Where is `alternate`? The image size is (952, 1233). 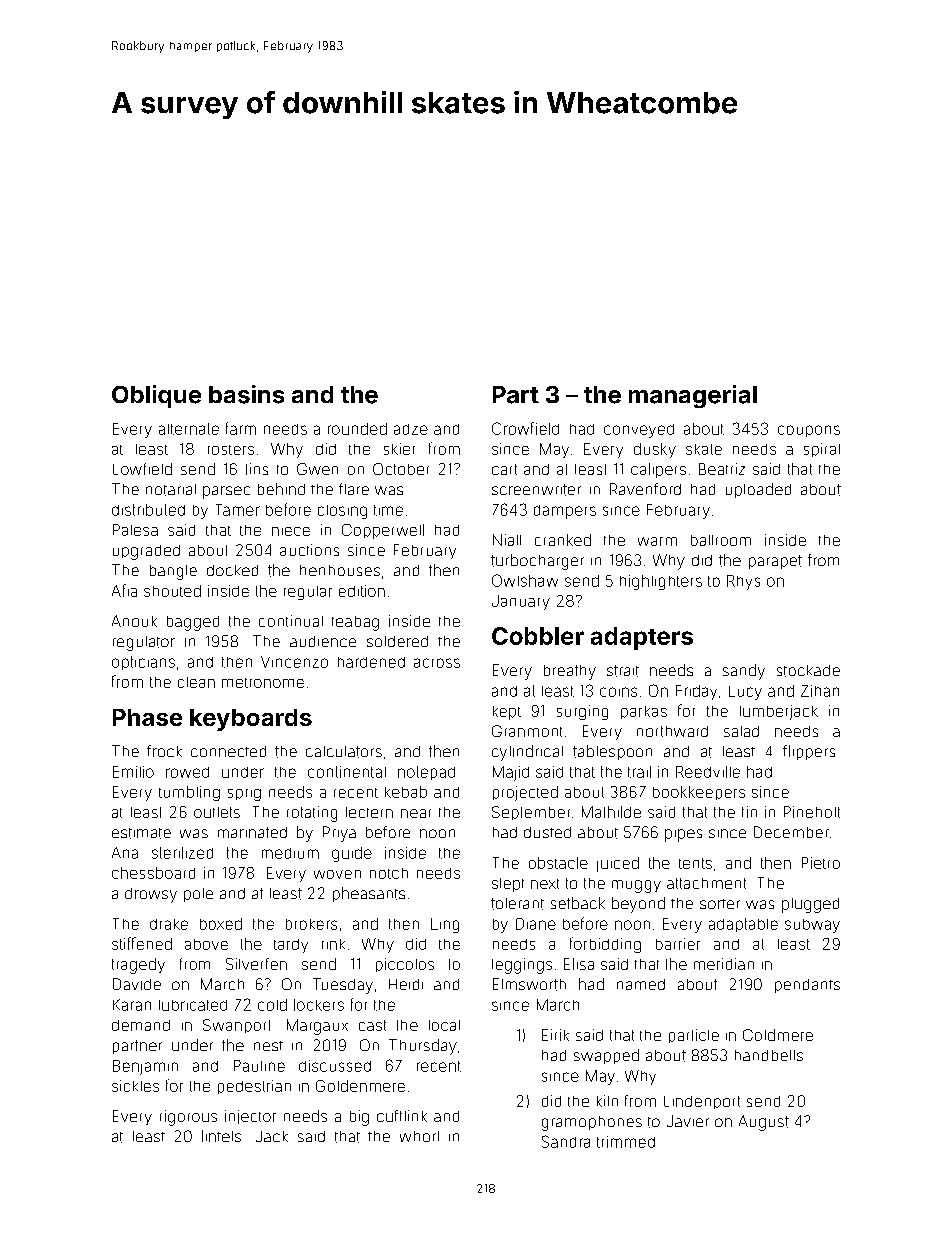
alternate is located at coordinates (189, 429).
